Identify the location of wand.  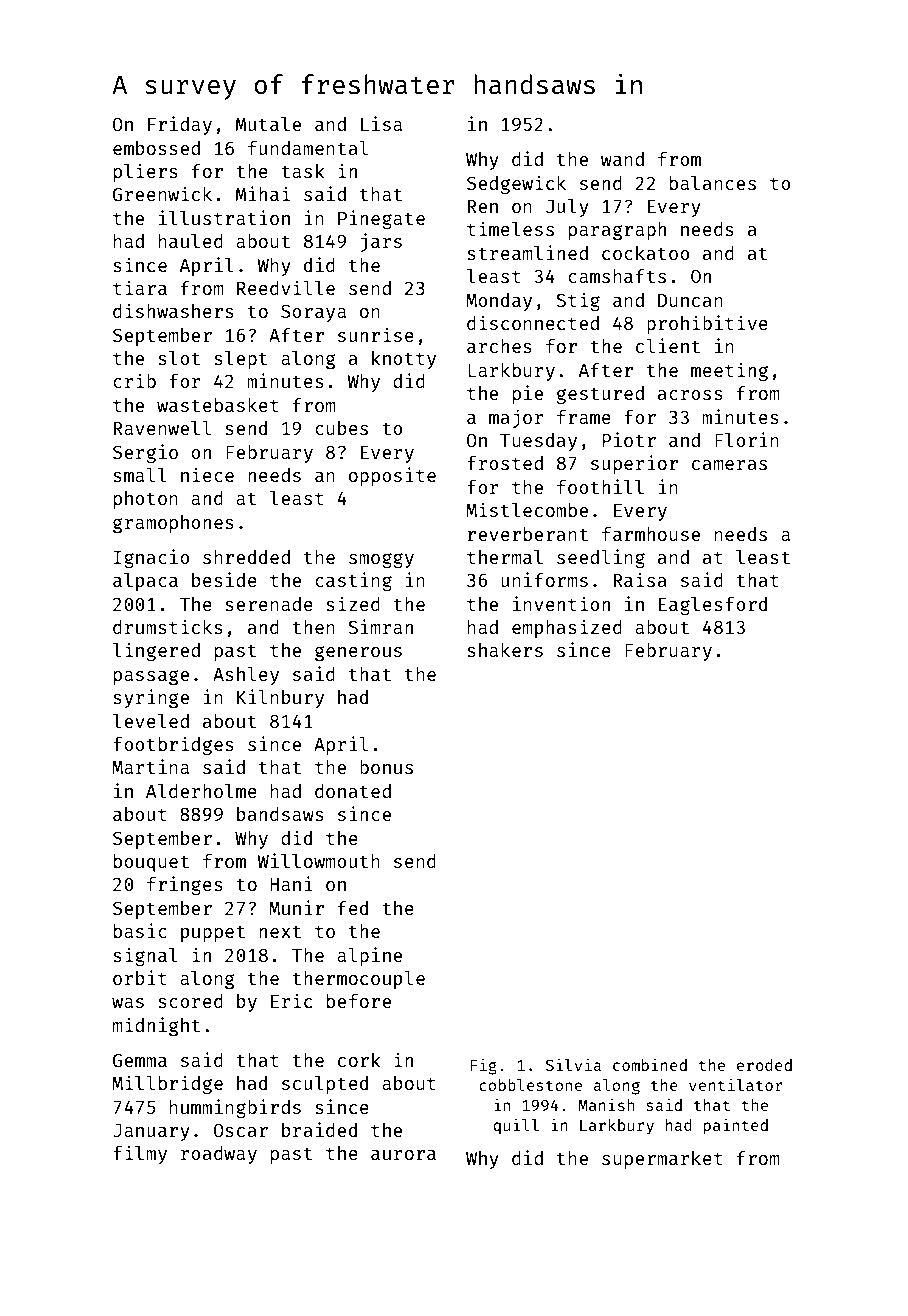
(622, 159).
